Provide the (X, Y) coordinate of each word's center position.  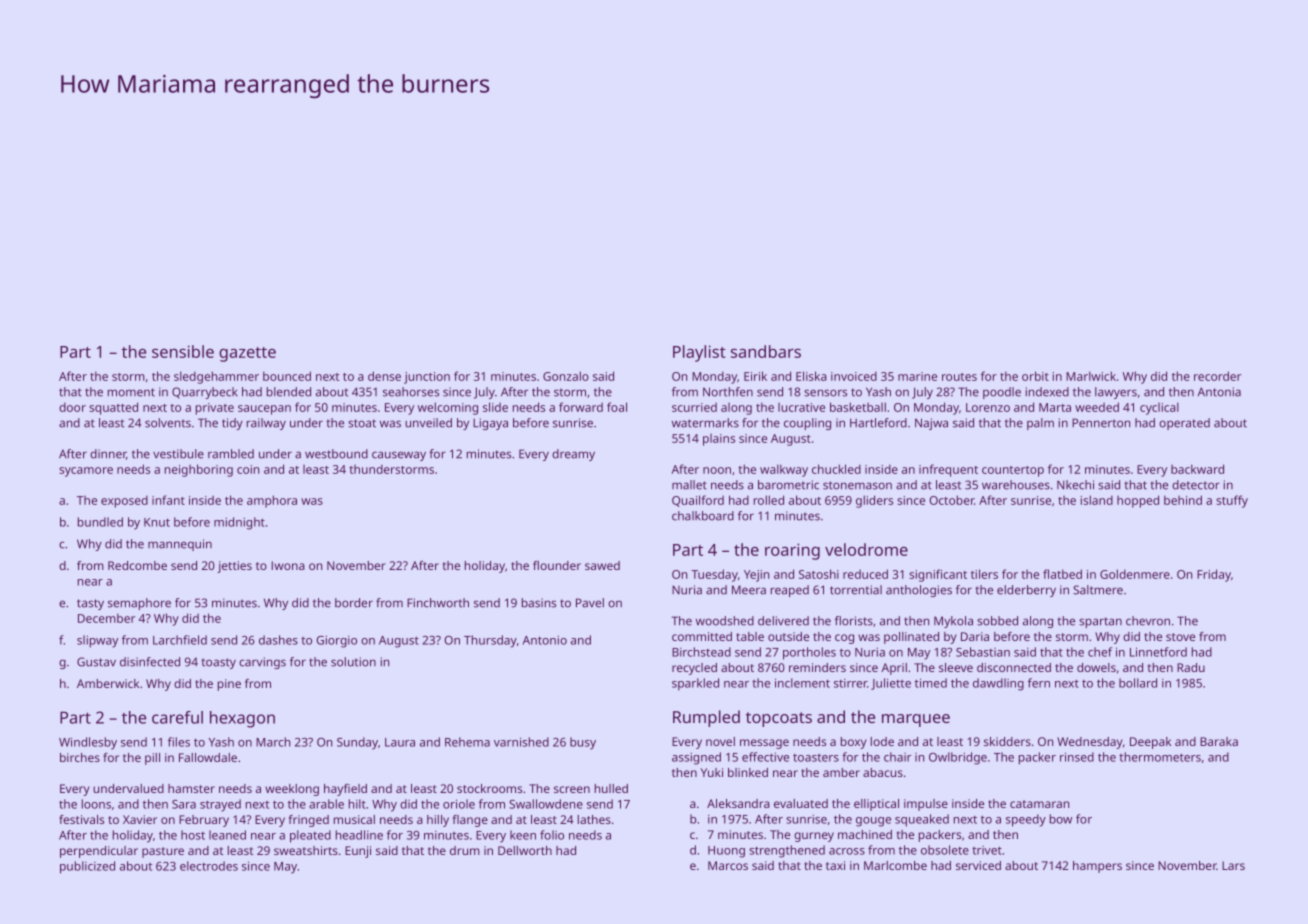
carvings (262, 663)
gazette (247, 354)
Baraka (1219, 741)
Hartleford (878, 423)
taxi (835, 865)
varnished (521, 742)
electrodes (209, 866)
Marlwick (1091, 376)
